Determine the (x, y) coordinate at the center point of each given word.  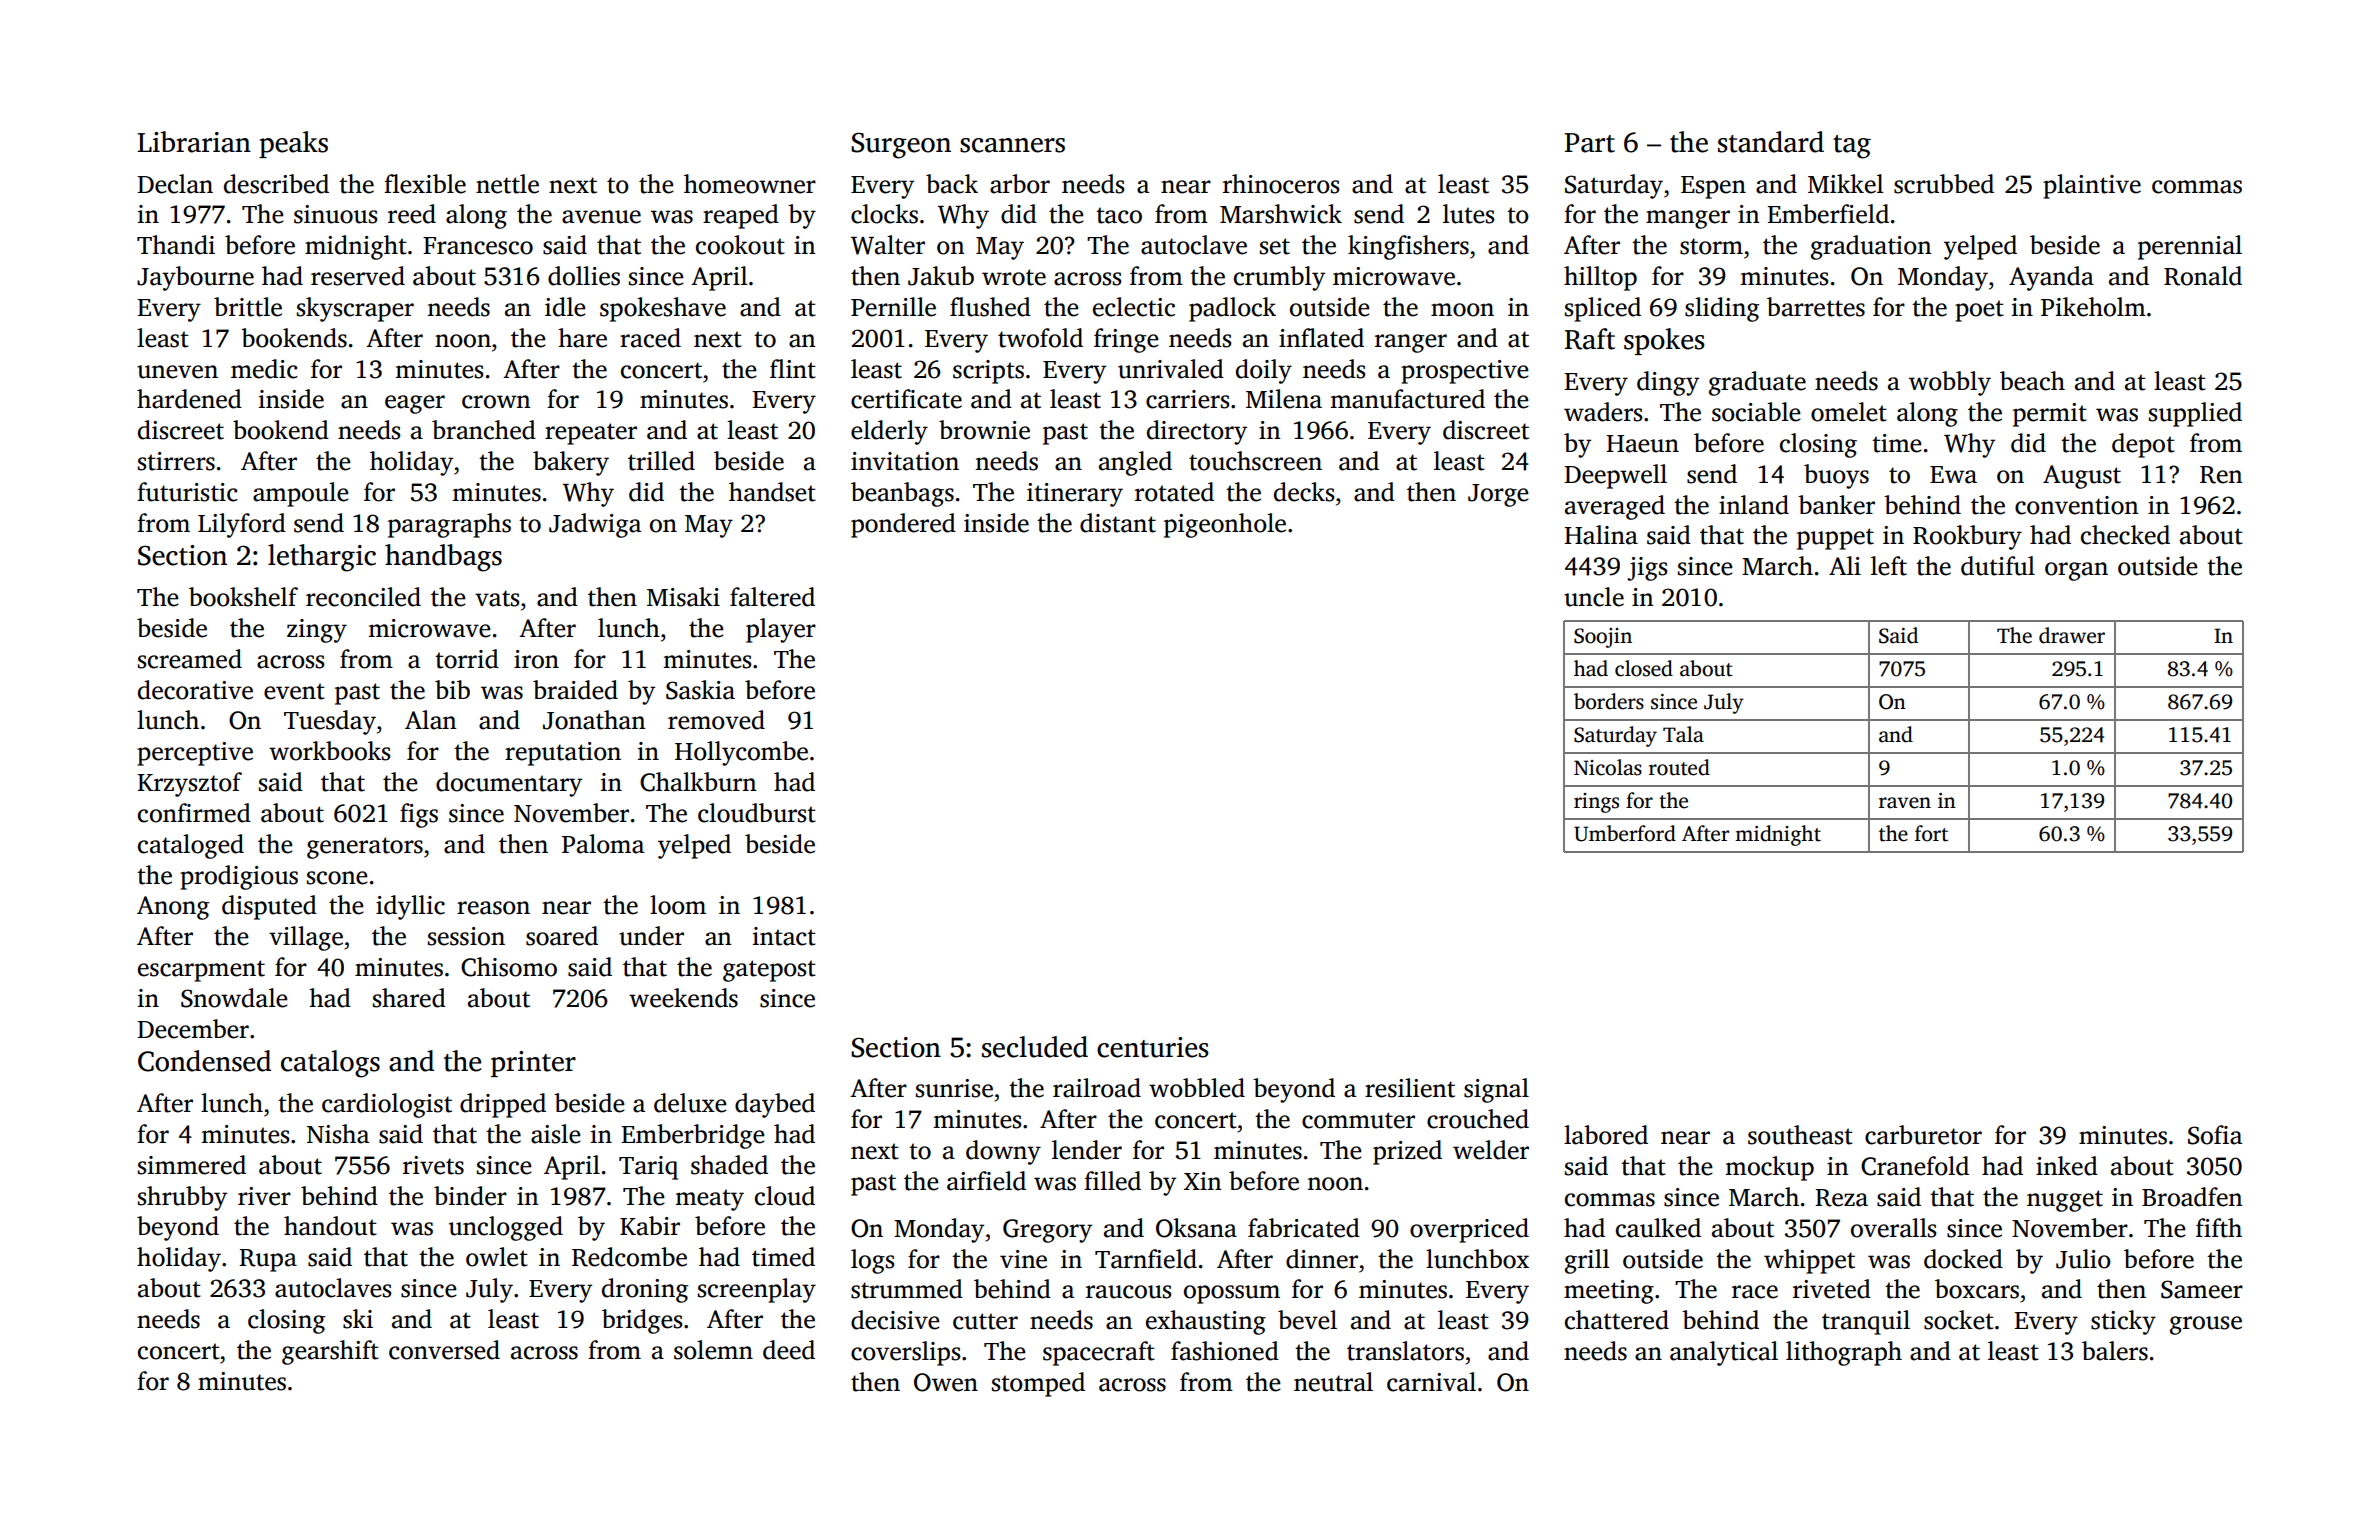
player (781, 630)
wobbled (1197, 1088)
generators (365, 848)
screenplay (757, 1290)
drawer (2072, 635)
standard (1771, 142)
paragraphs (449, 525)
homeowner (750, 184)
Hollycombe (741, 753)
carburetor (1923, 1135)
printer (533, 1064)
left (1889, 566)
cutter (985, 1321)
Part (1589, 143)
